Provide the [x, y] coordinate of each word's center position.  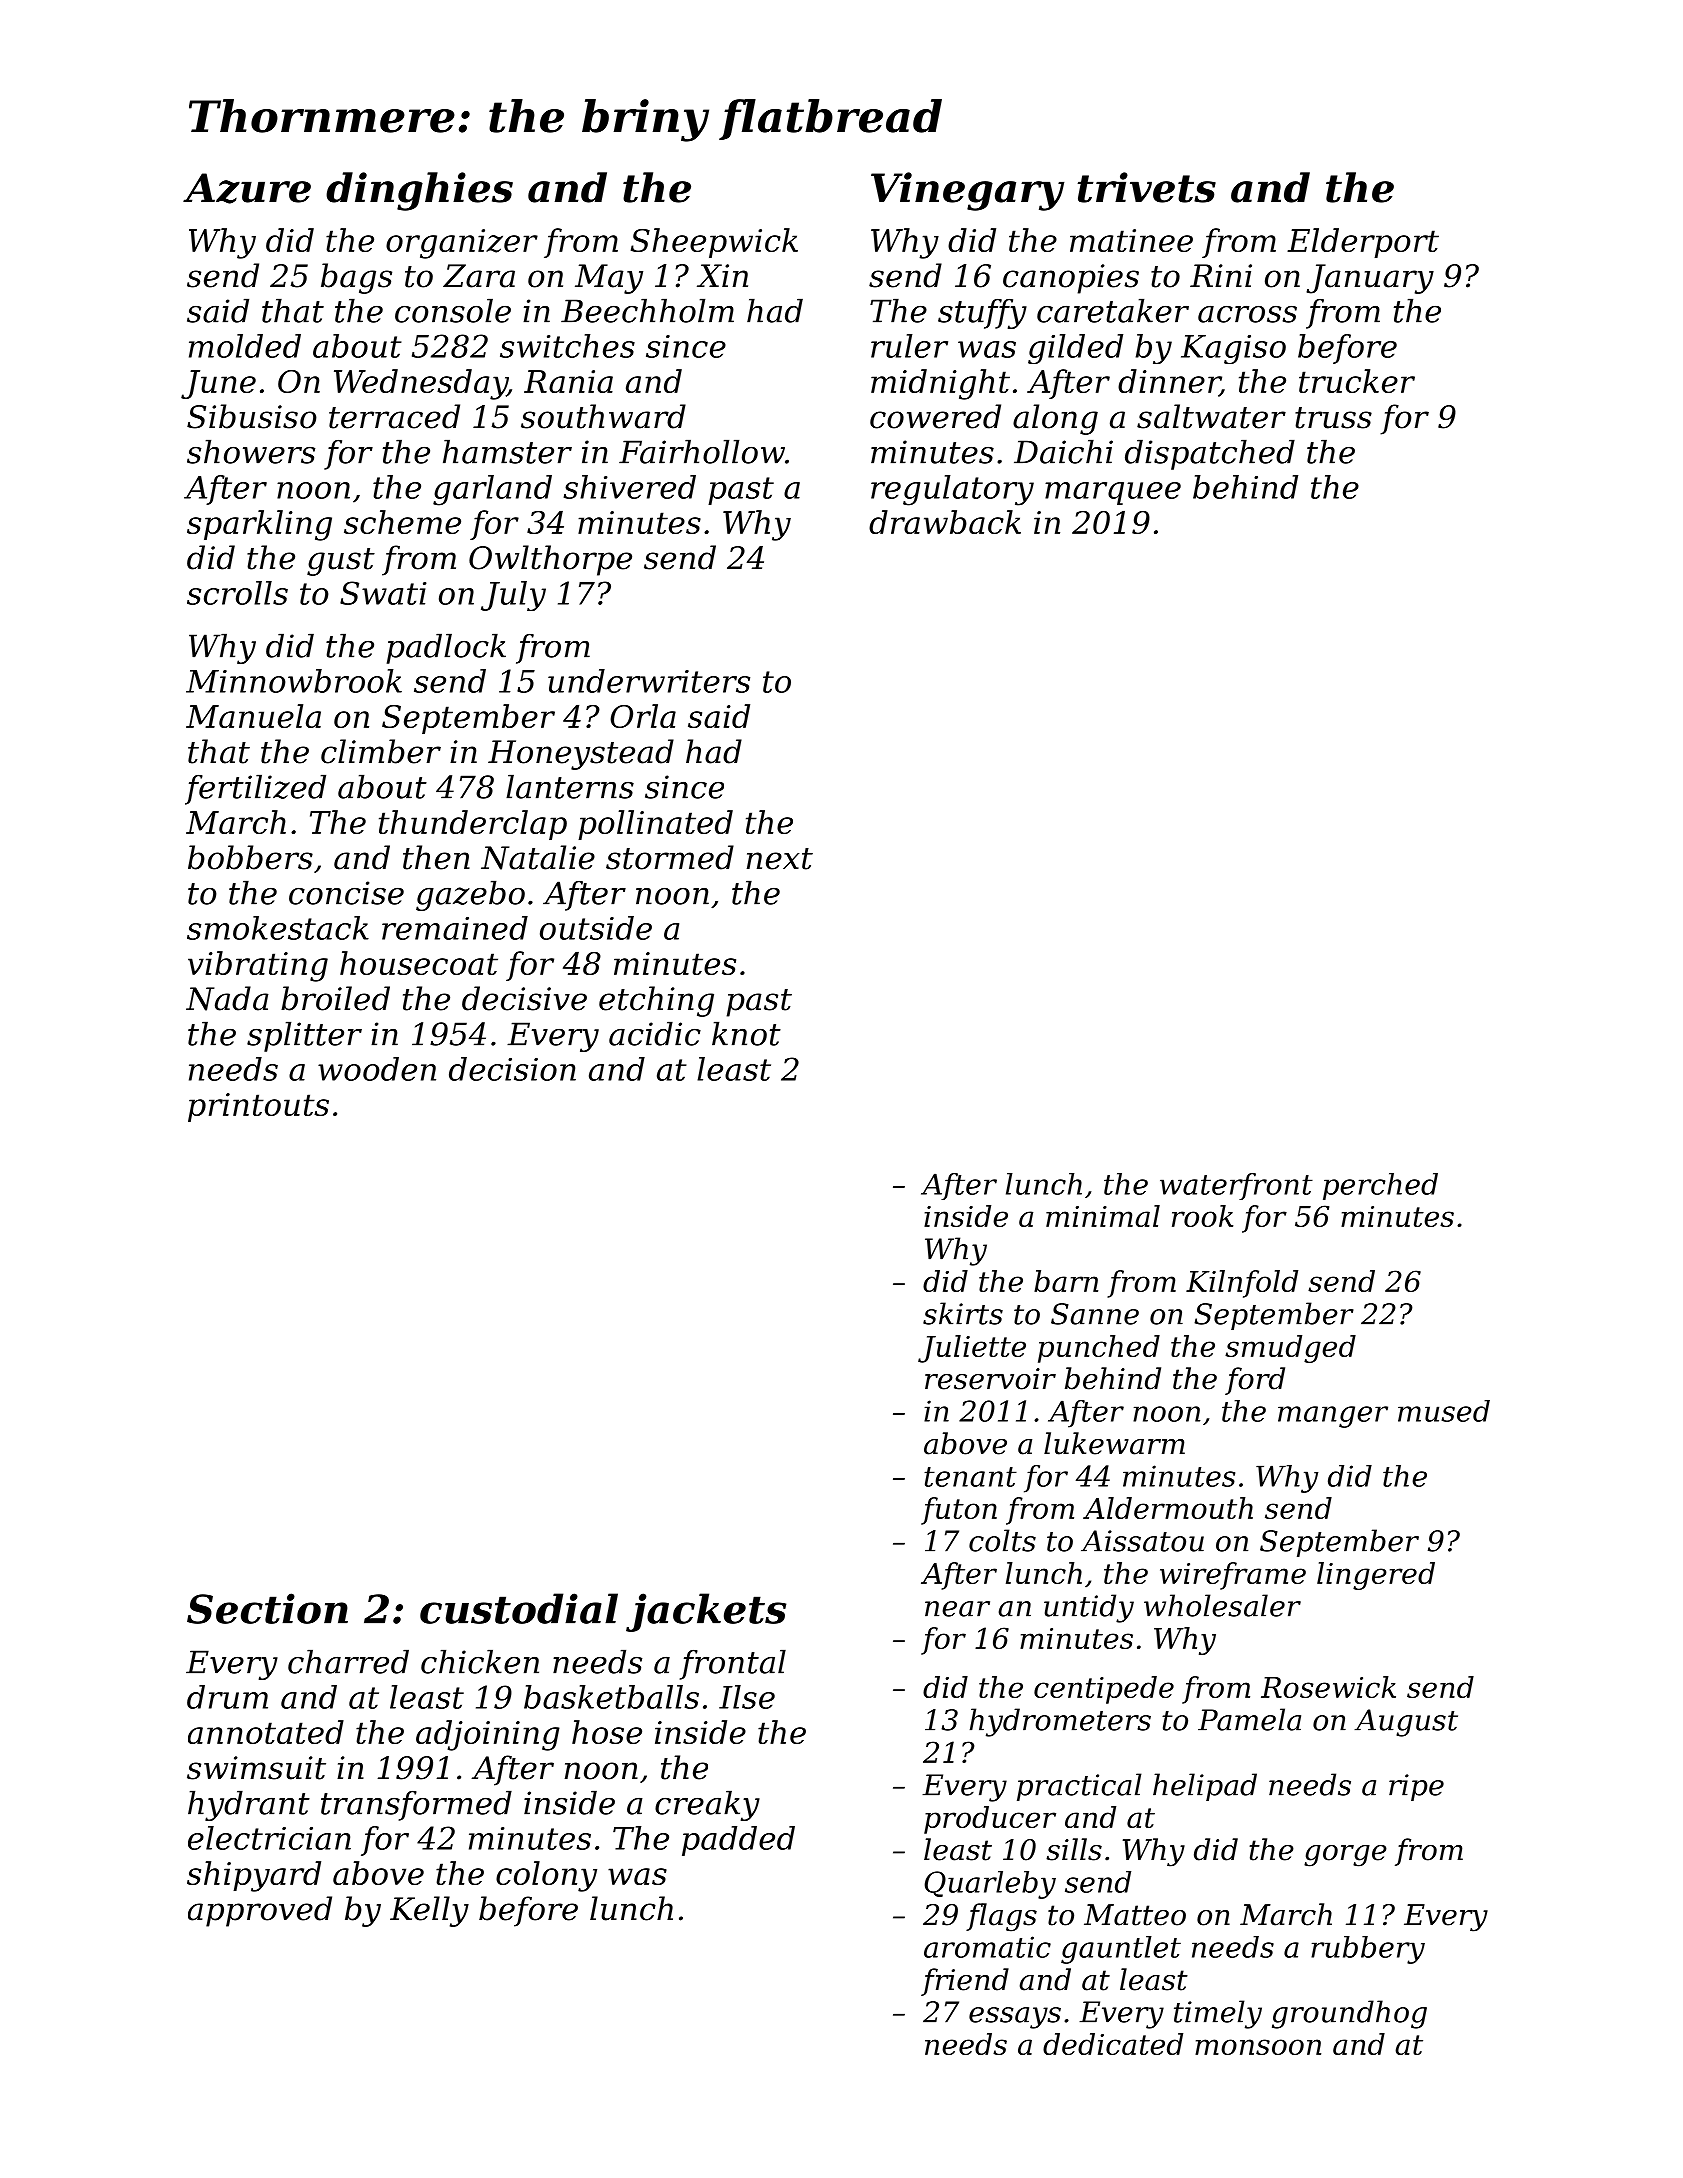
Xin [722, 275]
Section [267, 1608]
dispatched [1210, 454]
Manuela [253, 716]
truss [1333, 418]
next [780, 859]
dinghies [419, 191]
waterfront [1236, 1186]
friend [965, 1982]
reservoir [990, 1379]
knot [746, 1033]
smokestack [278, 928]
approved [260, 1911]
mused [1444, 1411]
